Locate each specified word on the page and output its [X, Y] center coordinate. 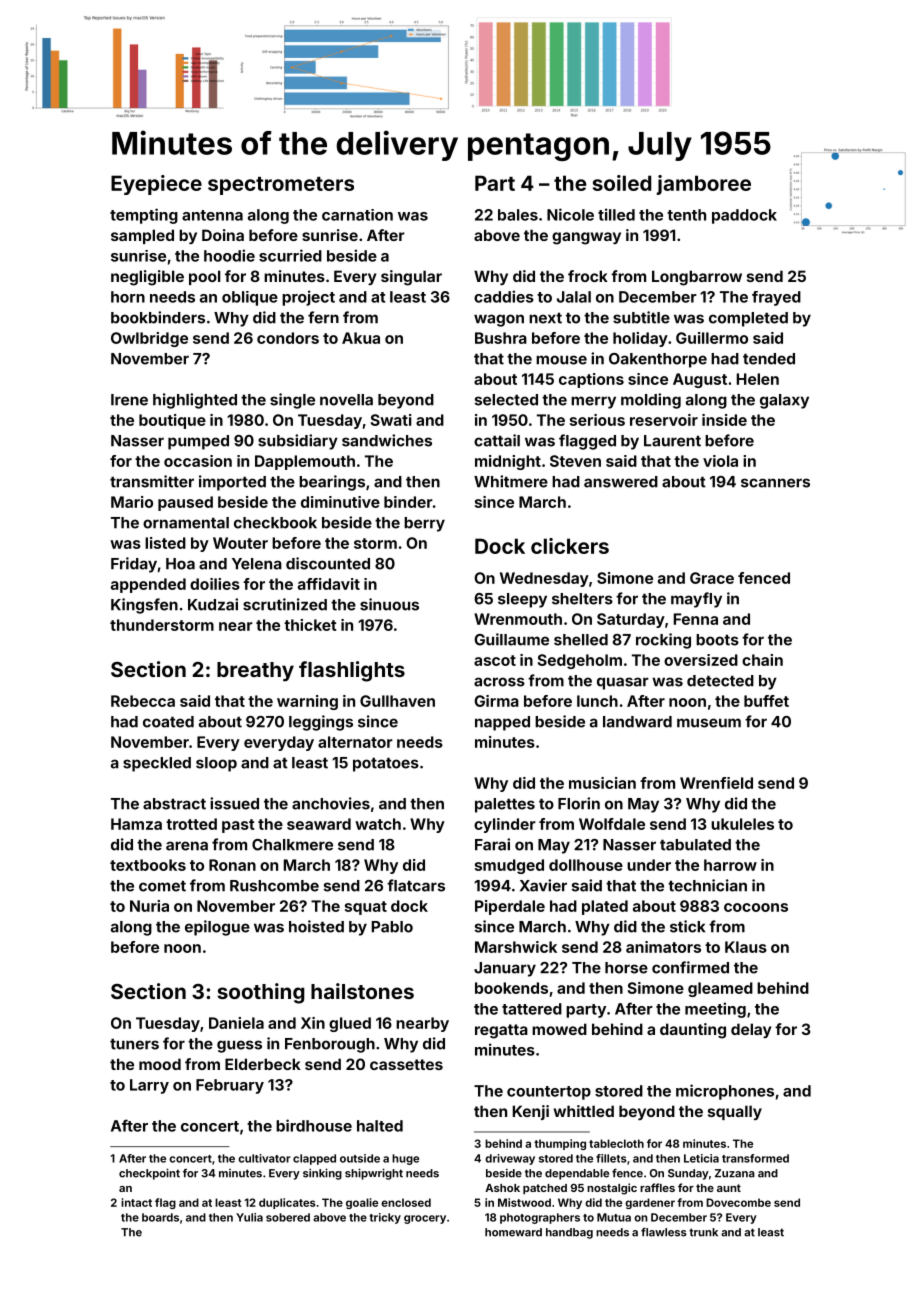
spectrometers [281, 186]
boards [160, 1217]
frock [588, 276]
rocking [663, 641]
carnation [357, 215]
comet [162, 886]
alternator [355, 742]
